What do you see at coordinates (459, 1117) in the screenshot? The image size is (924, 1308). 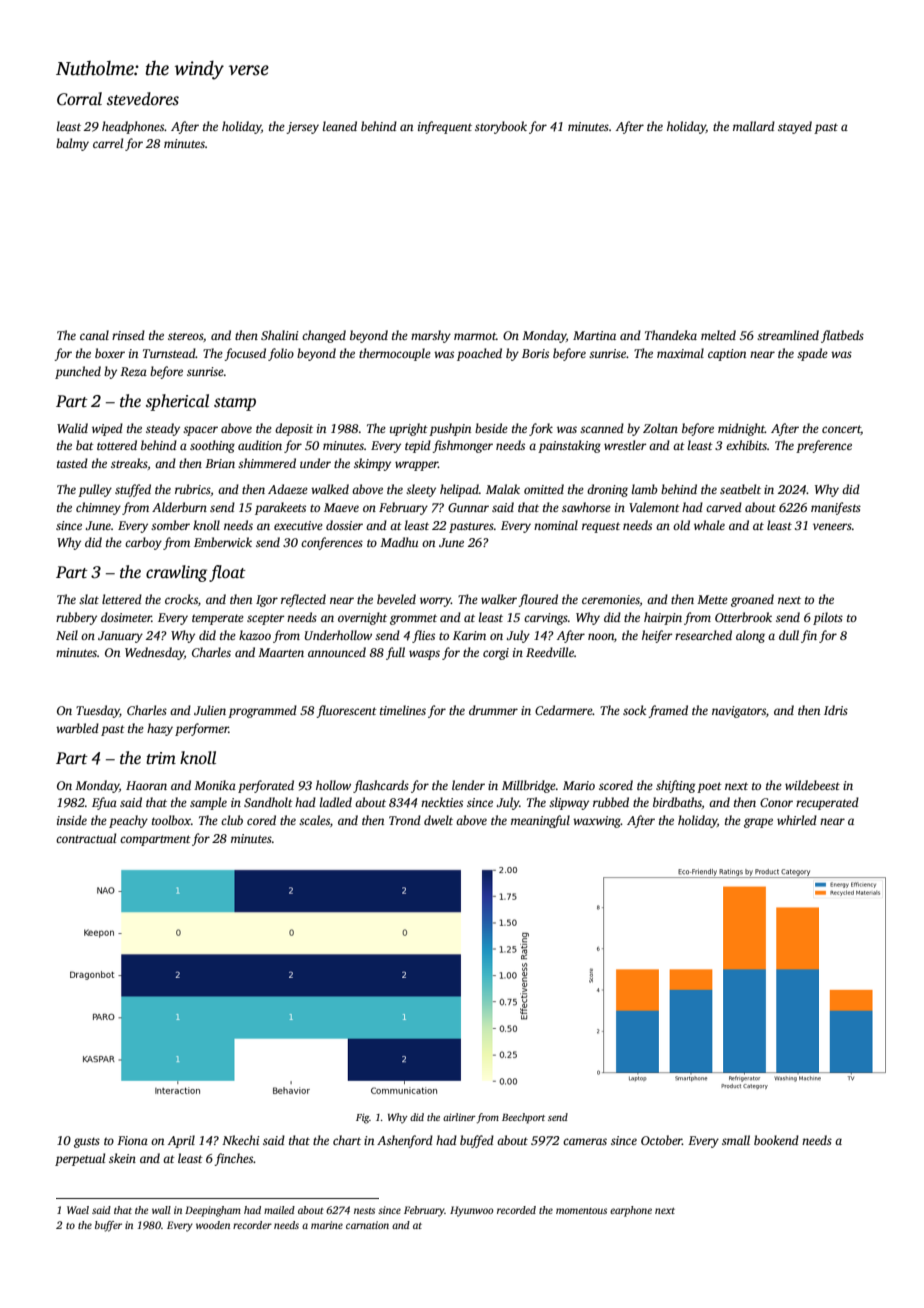 I see `airliner` at bounding box center [459, 1117].
